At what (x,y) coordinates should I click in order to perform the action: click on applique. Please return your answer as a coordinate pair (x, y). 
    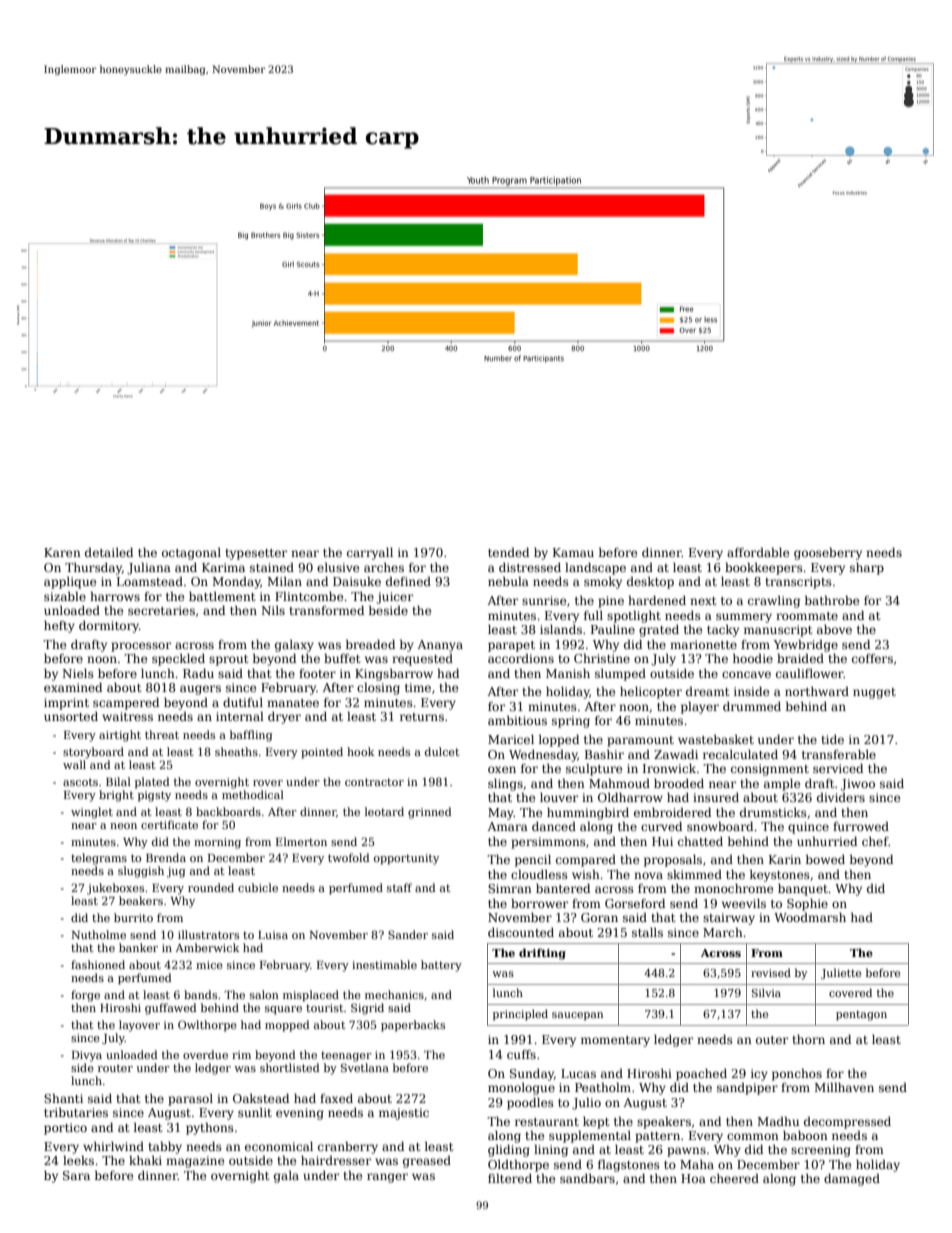
    Looking at the image, I should click on (70, 582).
